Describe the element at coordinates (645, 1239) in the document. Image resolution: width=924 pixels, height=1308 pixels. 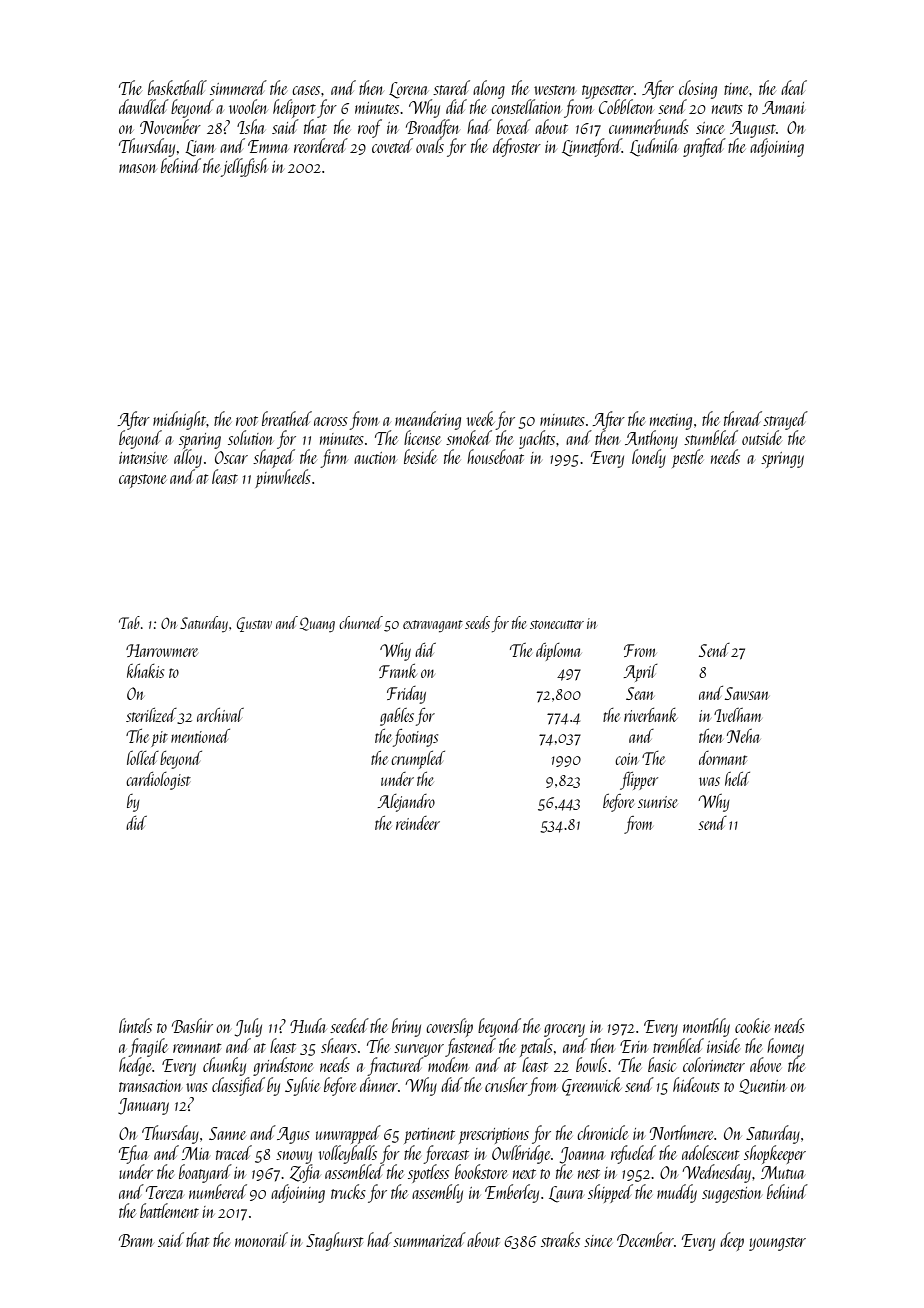
I see `December` at that location.
